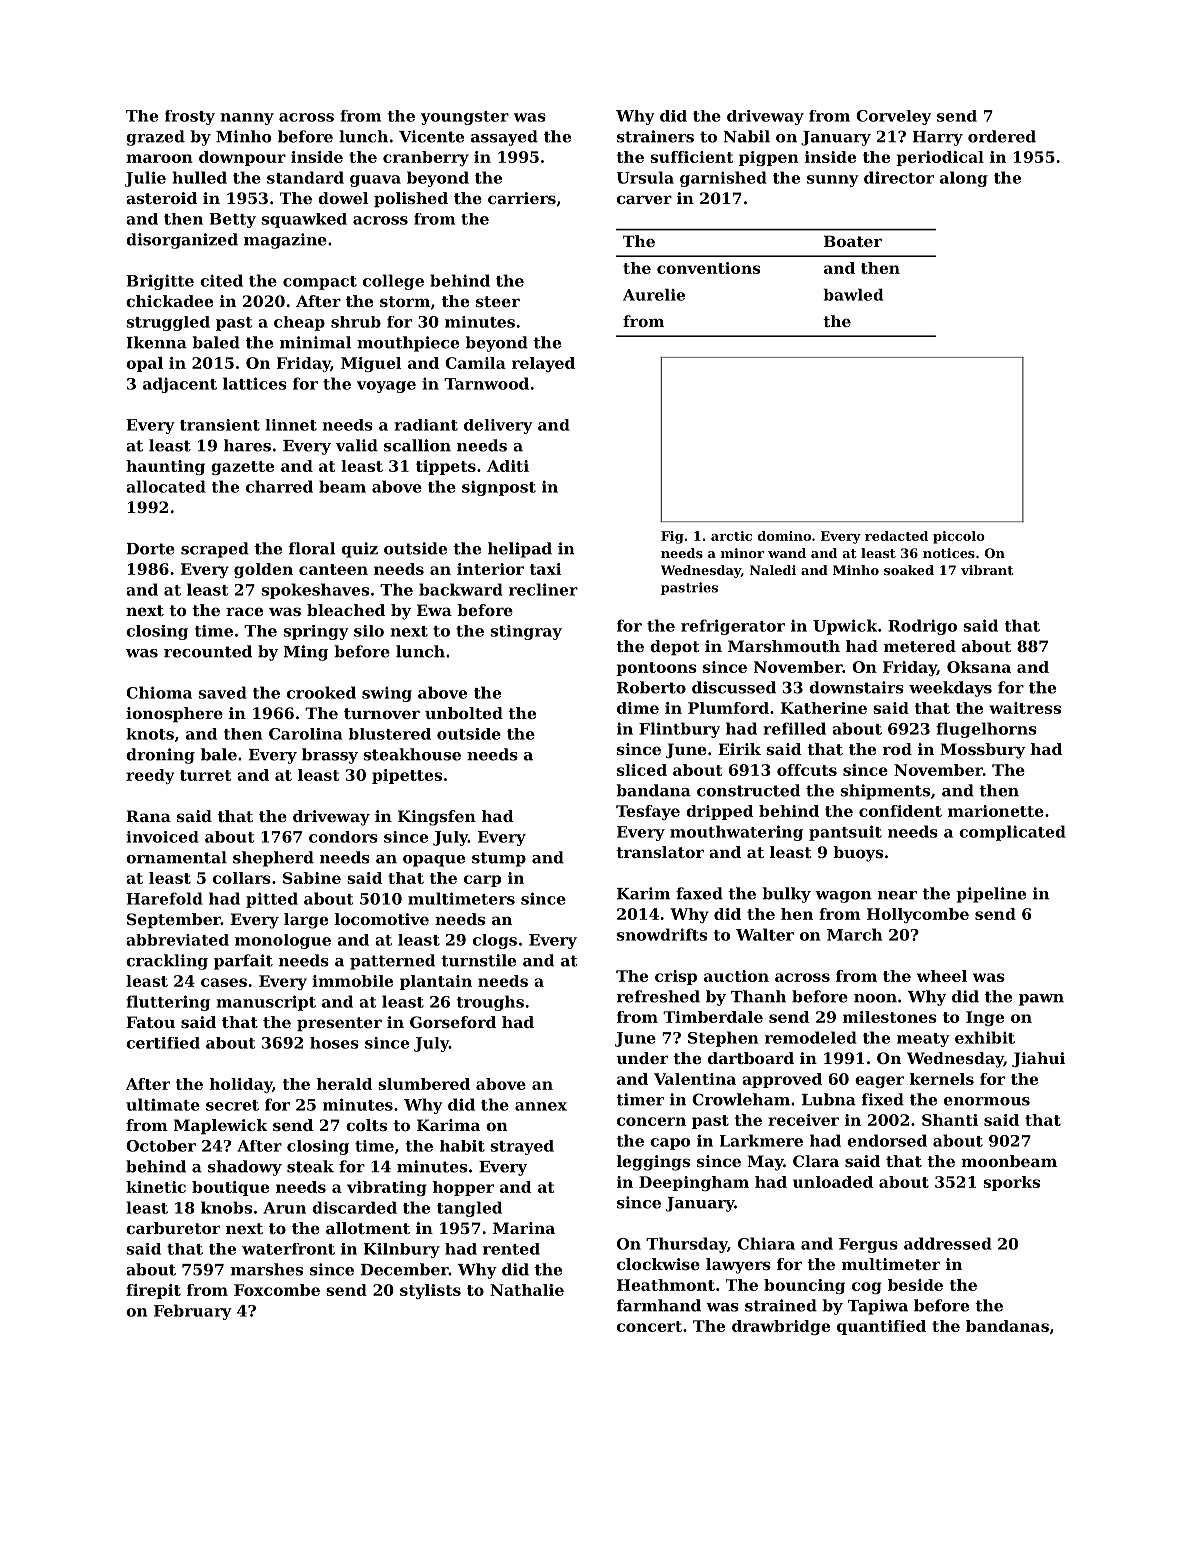 This screenshot has width=1194, height=1545. I want to click on weekdays, so click(950, 689).
